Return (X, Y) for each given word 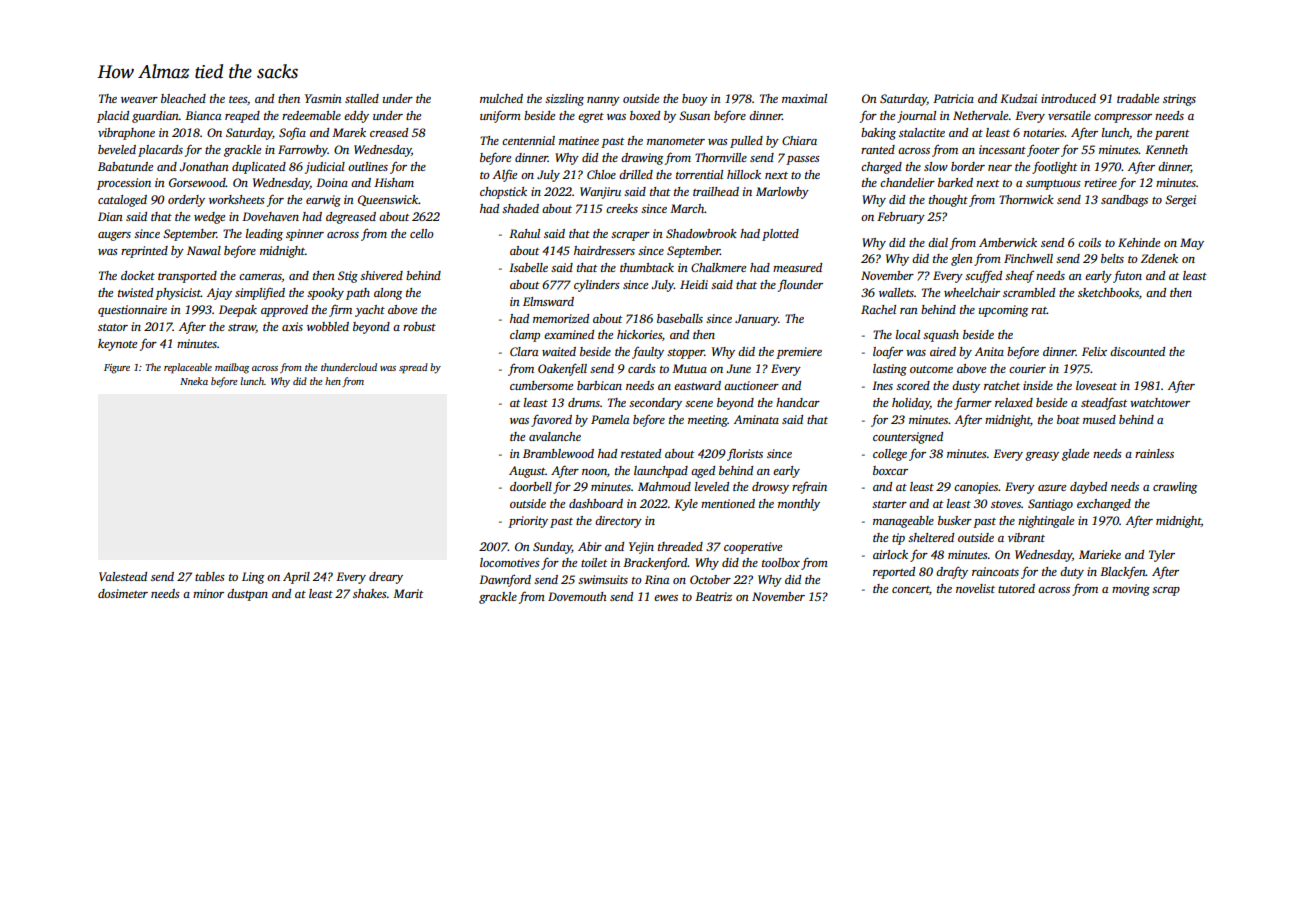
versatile (1069, 115)
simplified (260, 294)
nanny (603, 101)
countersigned (908, 438)
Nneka (194, 381)
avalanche (555, 436)
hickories (639, 334)
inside (1038, 385)
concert (910, 589)
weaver (139, 100)
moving (1131, 590)
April (296, 578)
